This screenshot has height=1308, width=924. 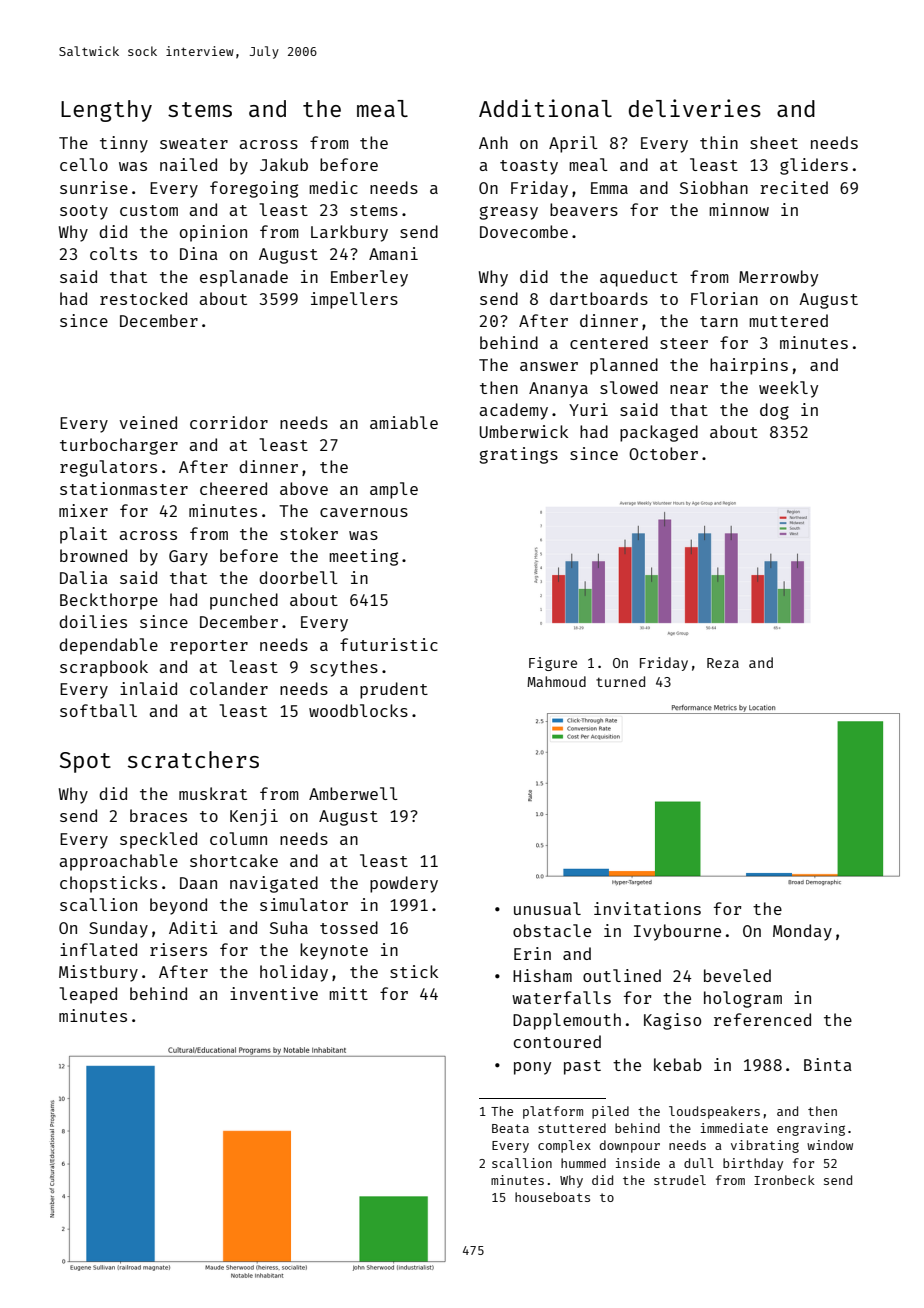 I want to click on Additional, so click(x=545, y=108).
